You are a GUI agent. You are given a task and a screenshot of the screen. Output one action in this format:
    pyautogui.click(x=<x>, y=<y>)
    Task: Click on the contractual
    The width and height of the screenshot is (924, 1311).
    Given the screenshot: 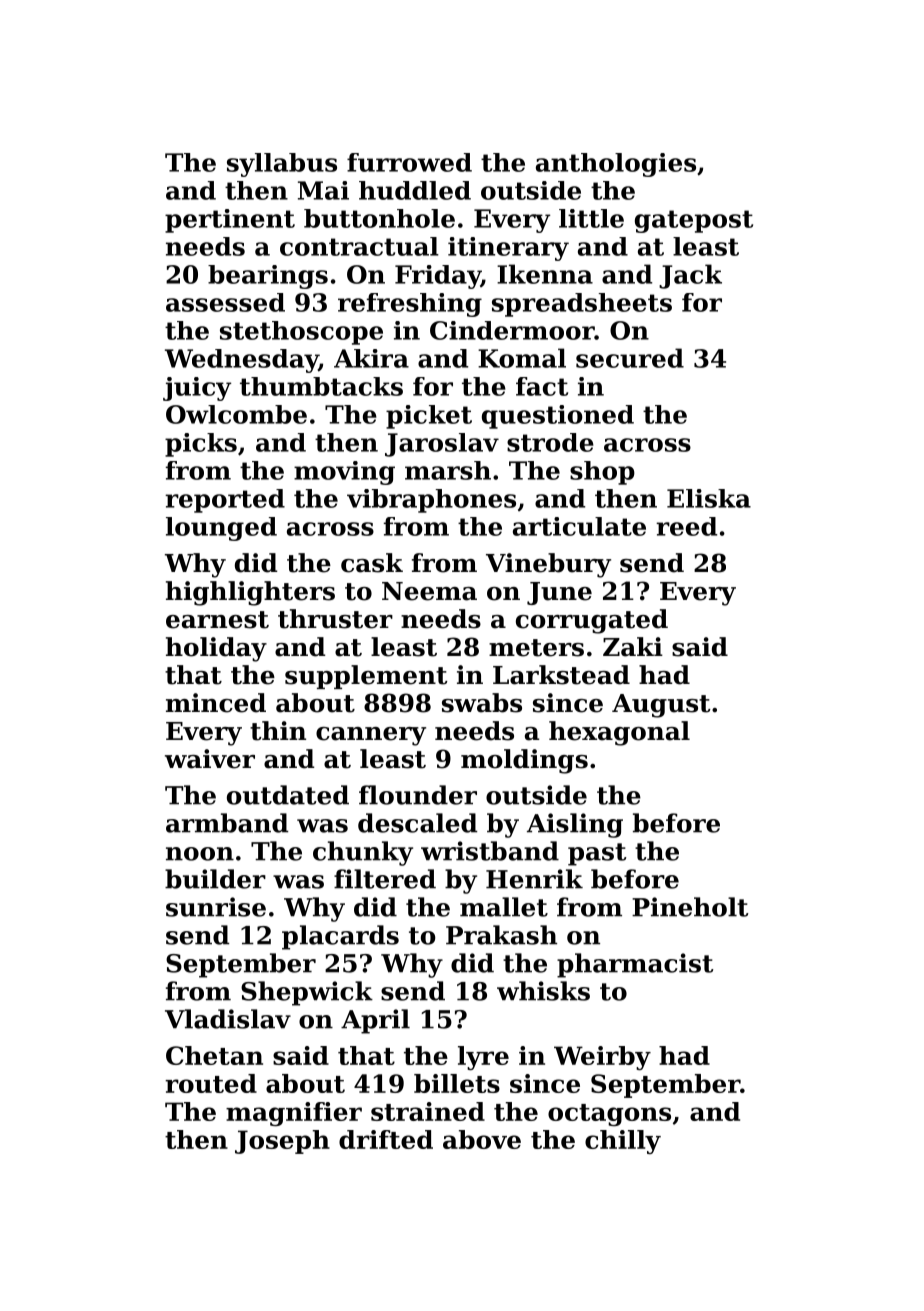 What is the action you would take?
    pyautogui.click(x=359, y=246)
